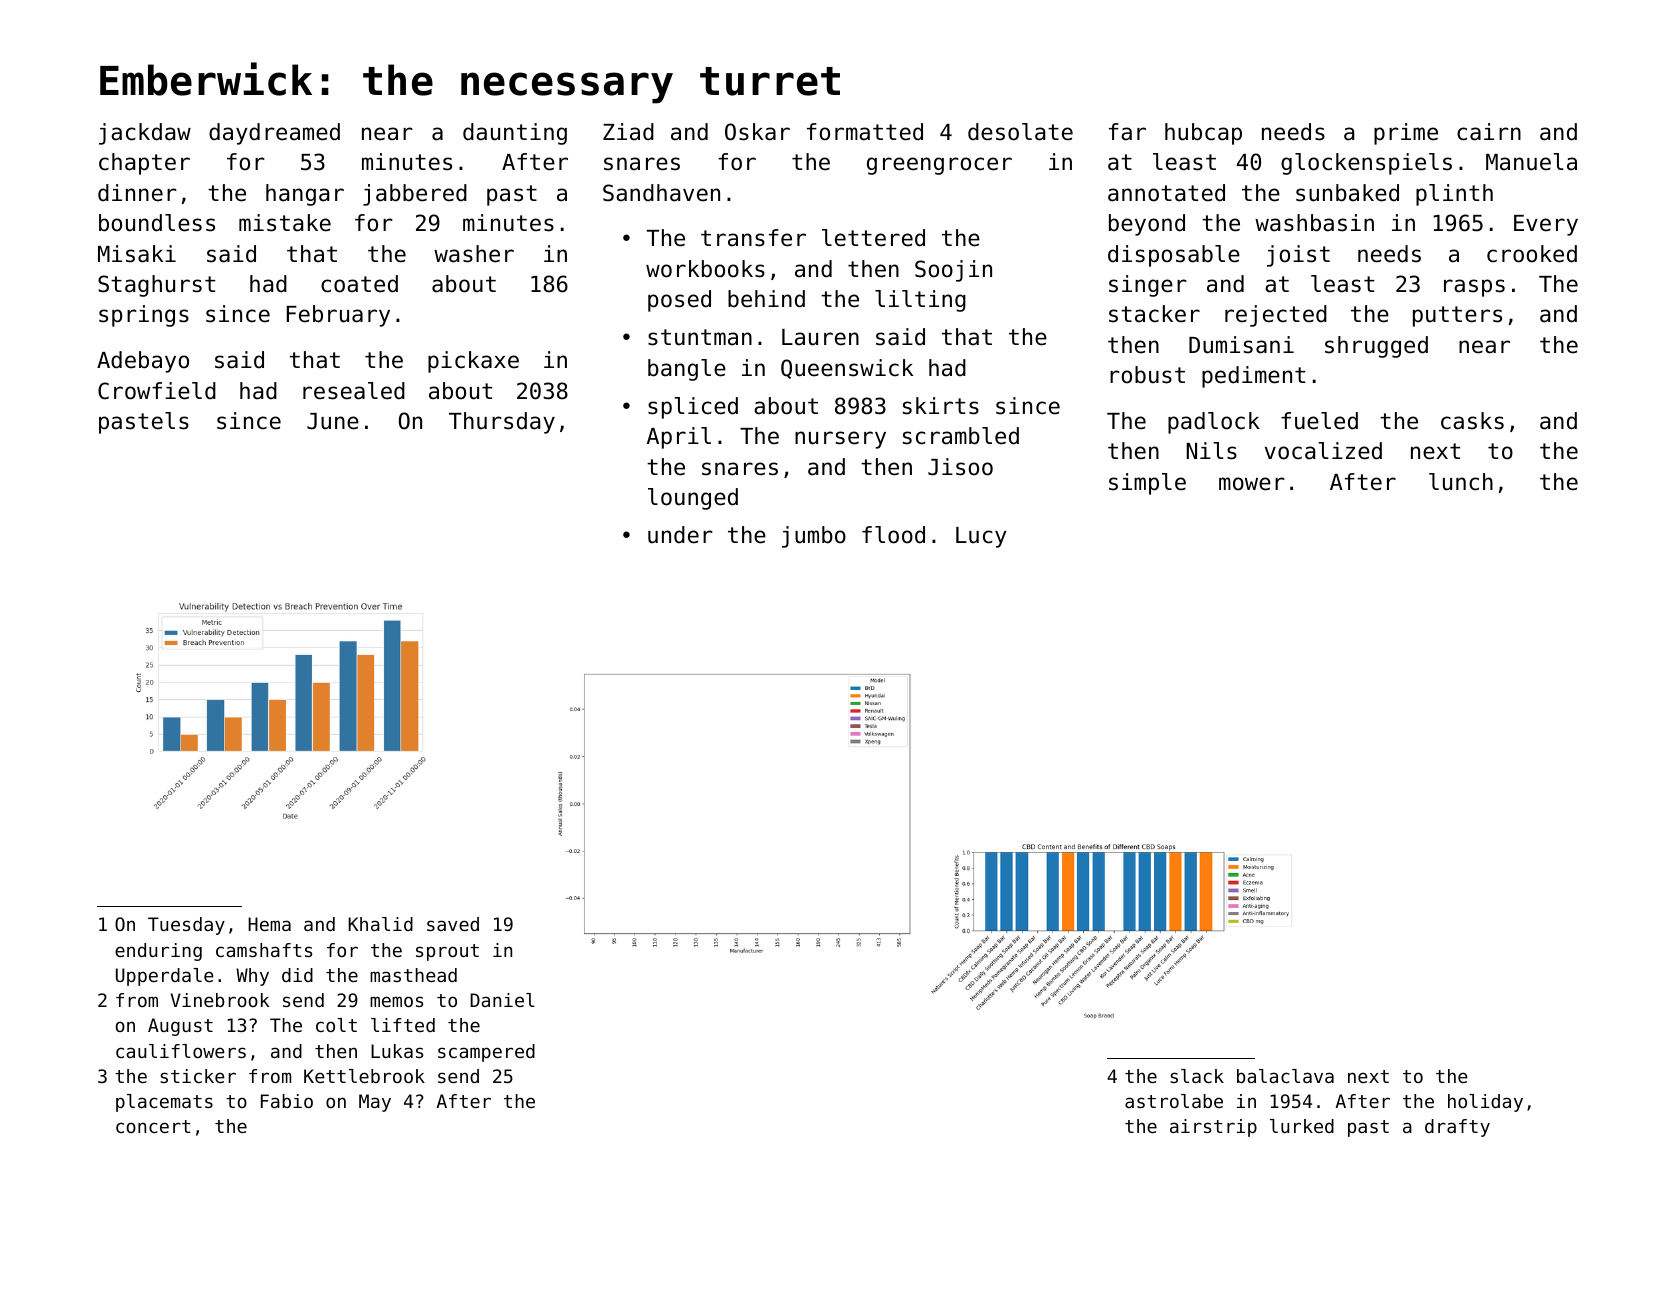 The width and height of the document is (1676, 1295). What do you see at coordinates (1376, 347) in the document?
I see `shrugged` at bounding box center [1376, 347].
